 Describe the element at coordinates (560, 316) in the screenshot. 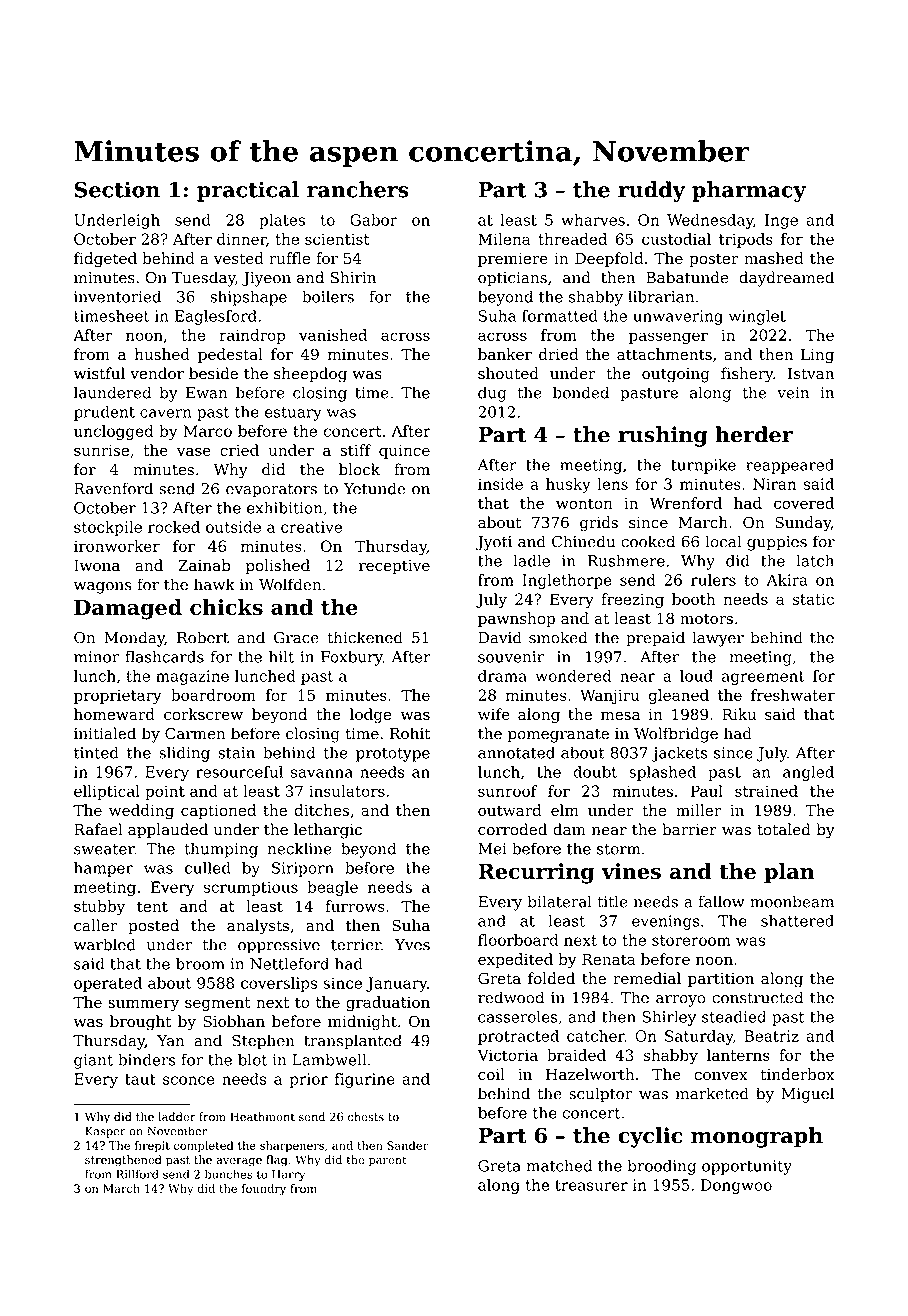

I see `formatted` at that location.
